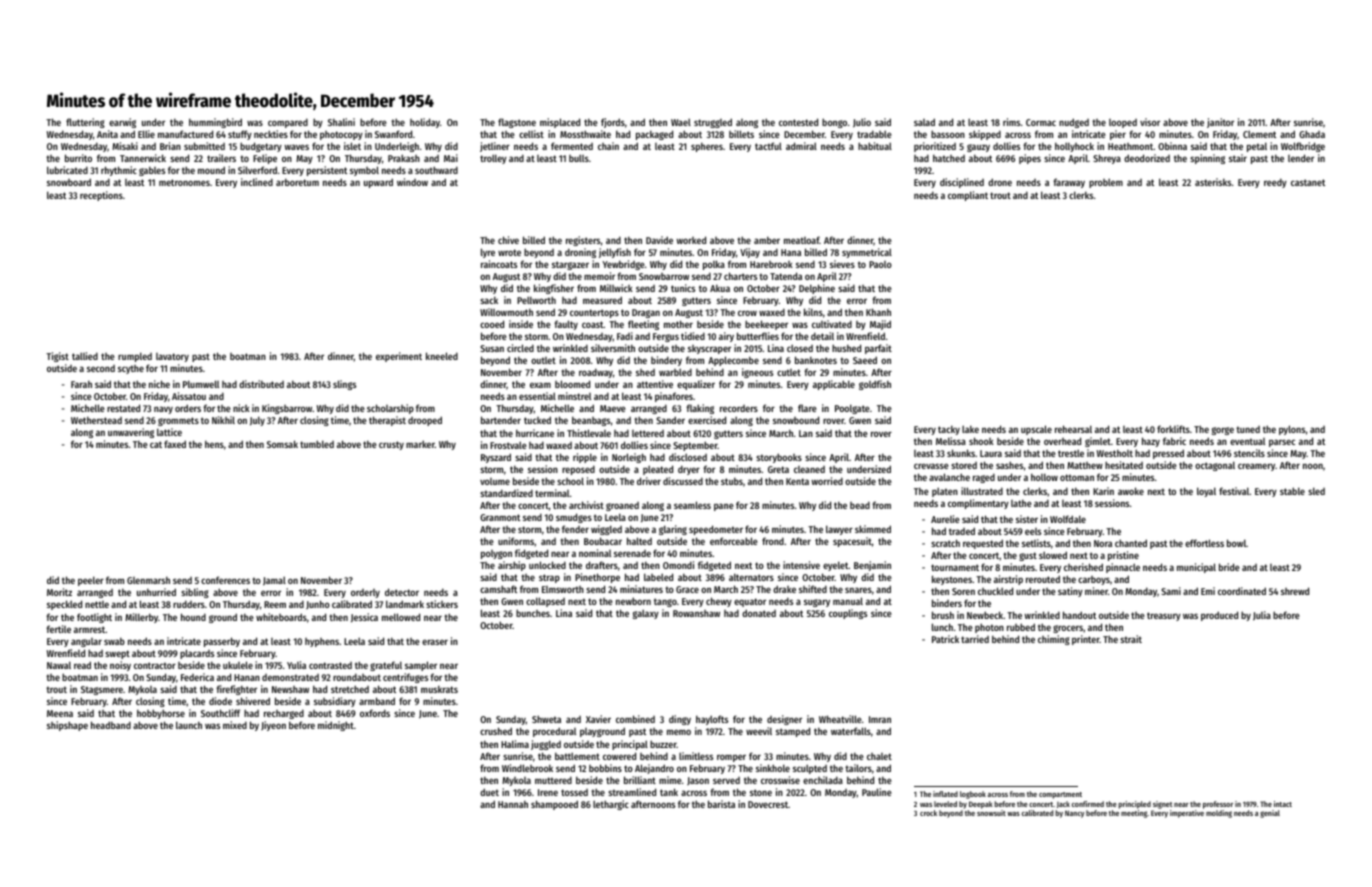 The width and height of the page is (1372, 887). Describe the element at coordinates (1134, 814) in the page. I see `meeting` at that location.
